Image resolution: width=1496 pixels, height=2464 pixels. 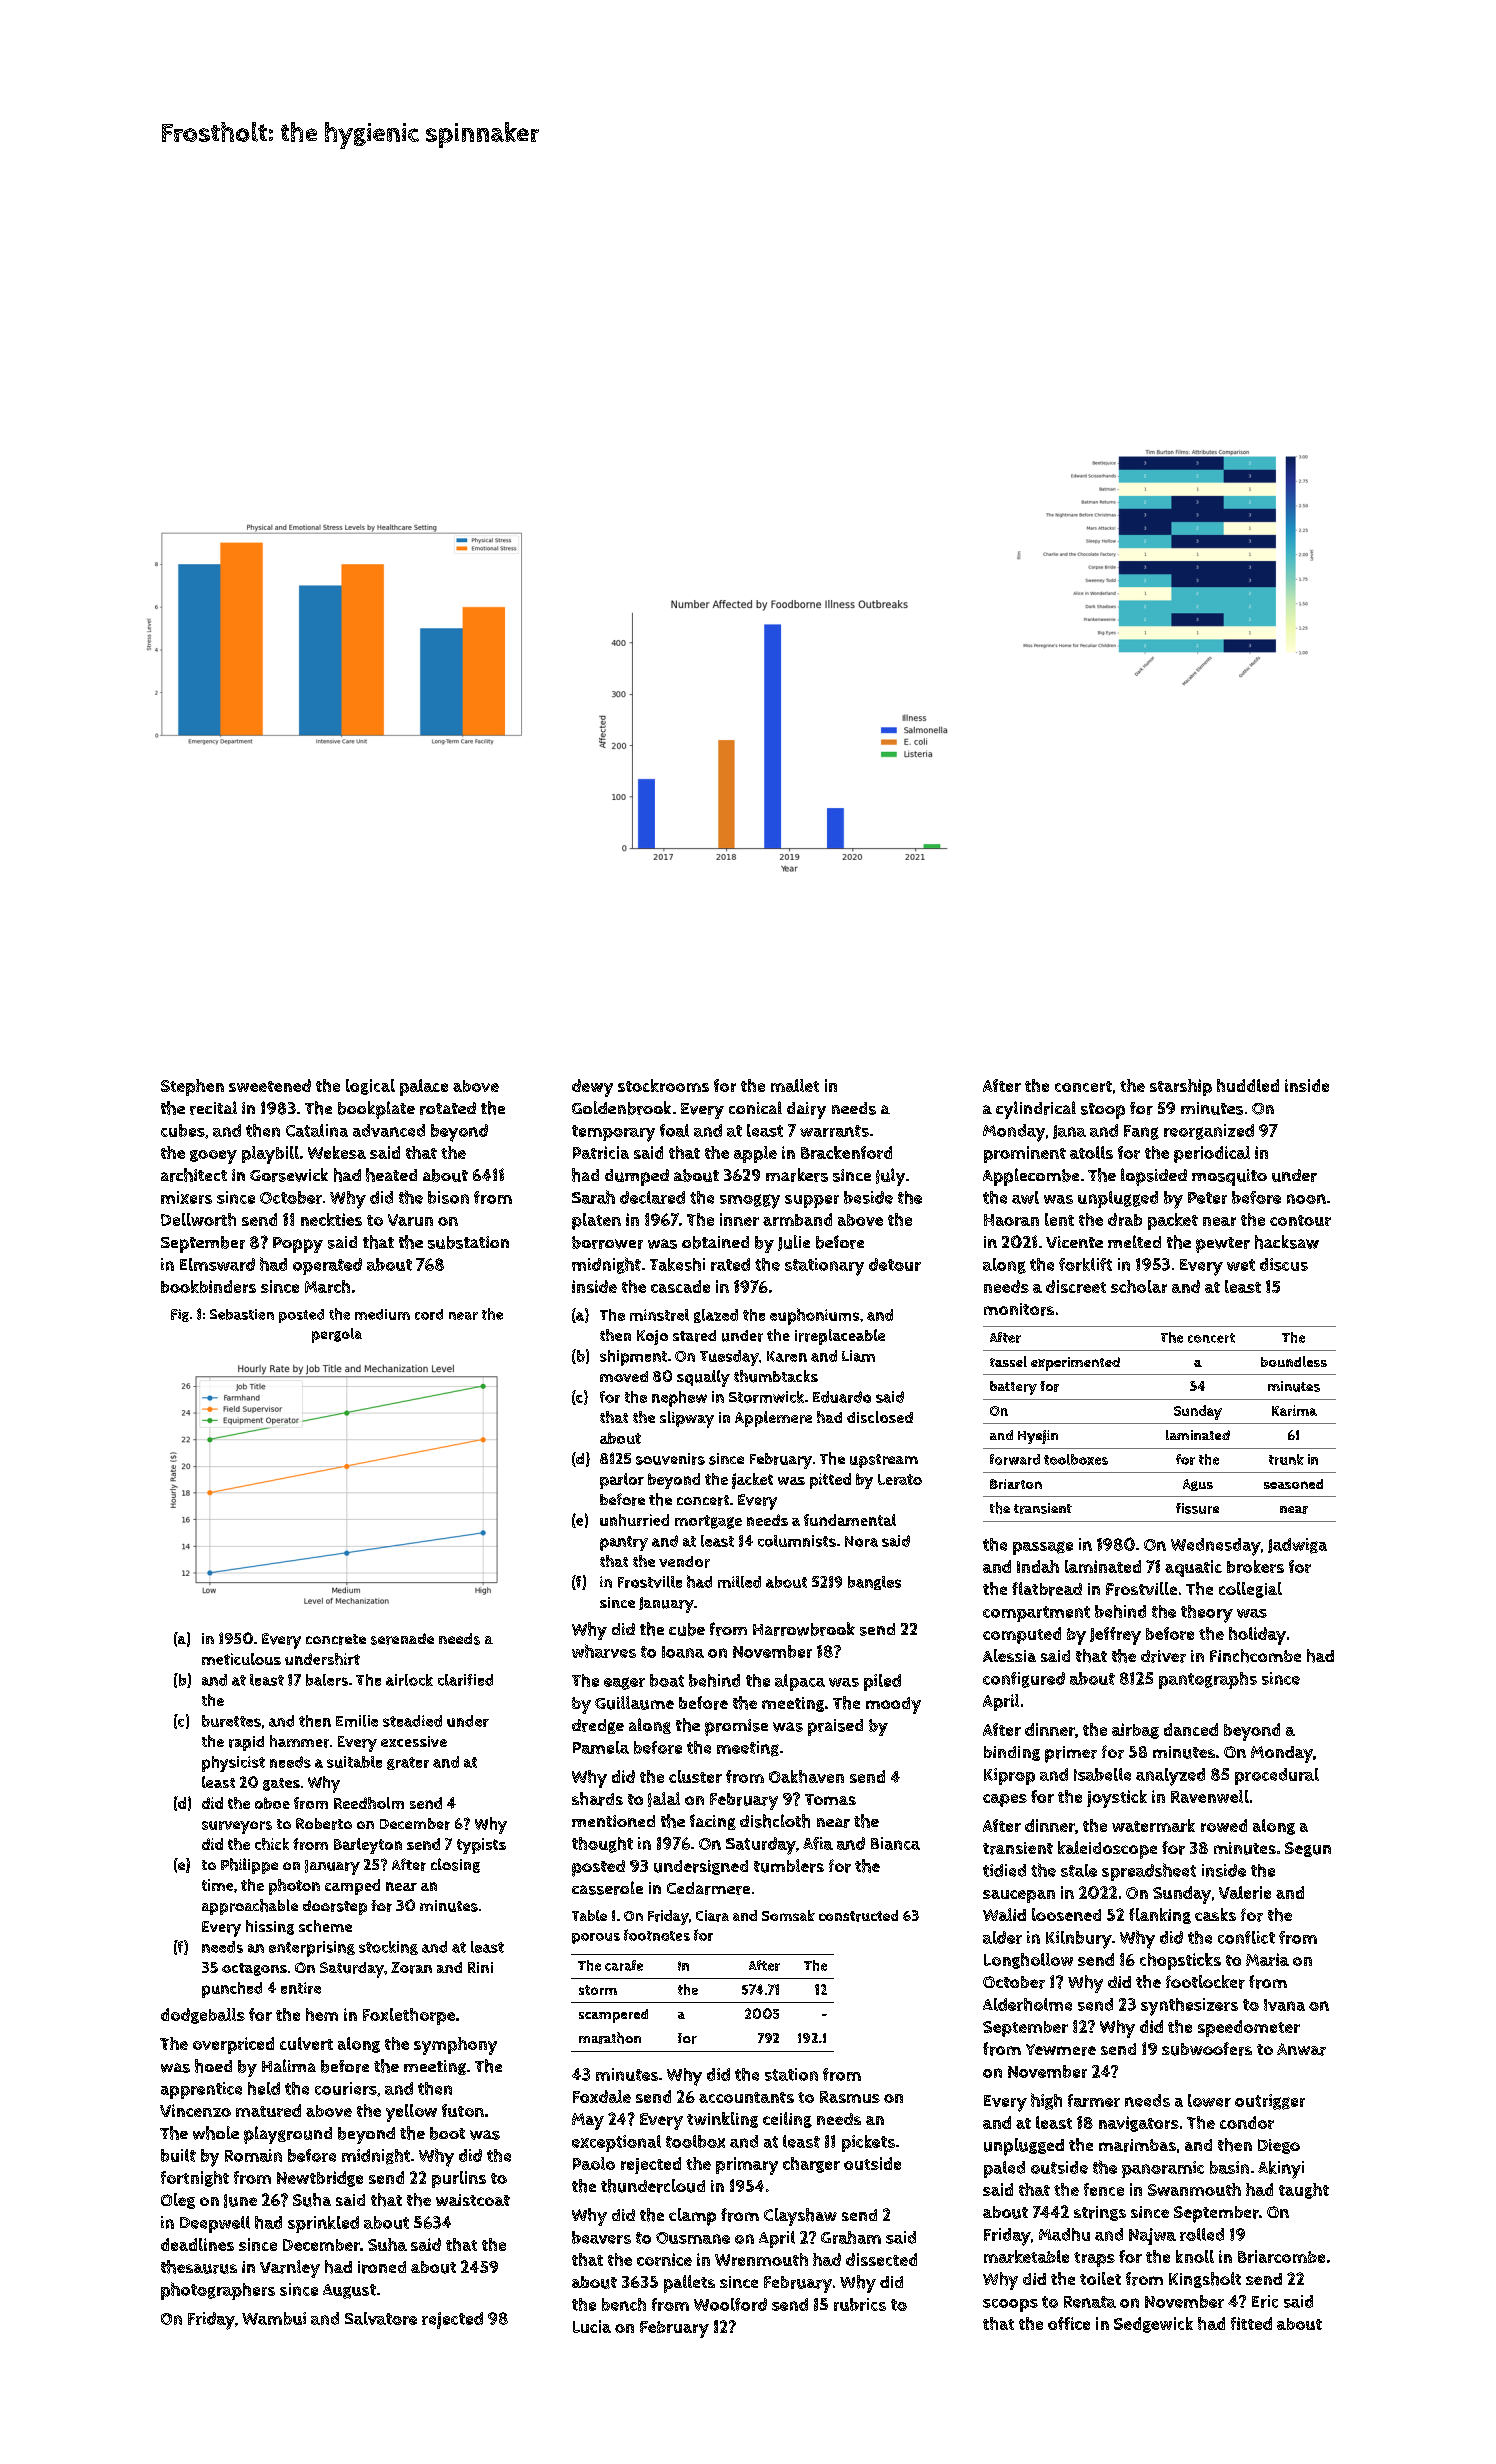 I want to click on Liam, so click(x=858, y=1356).
